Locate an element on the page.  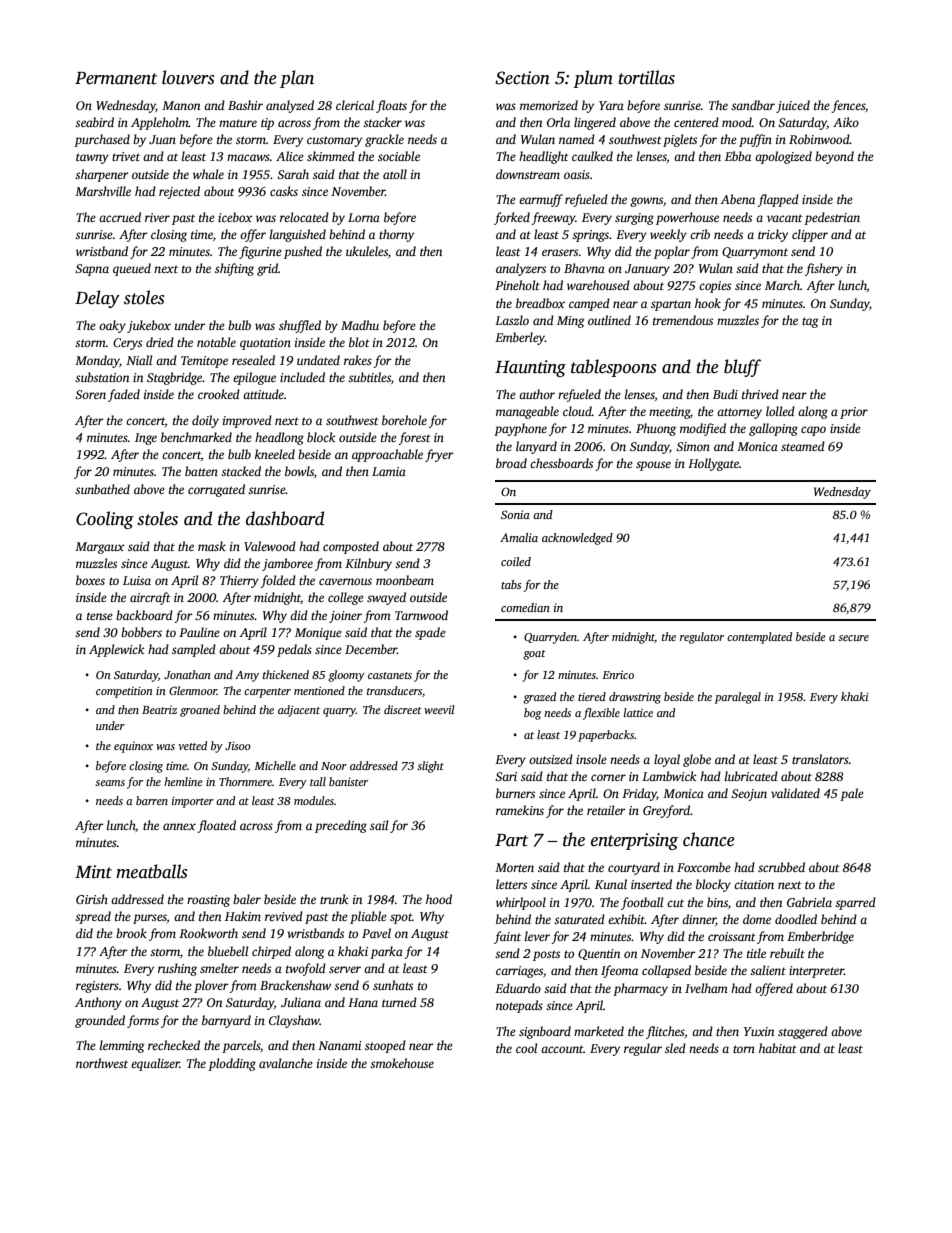
Monday is located at coordinates (97, 361).
